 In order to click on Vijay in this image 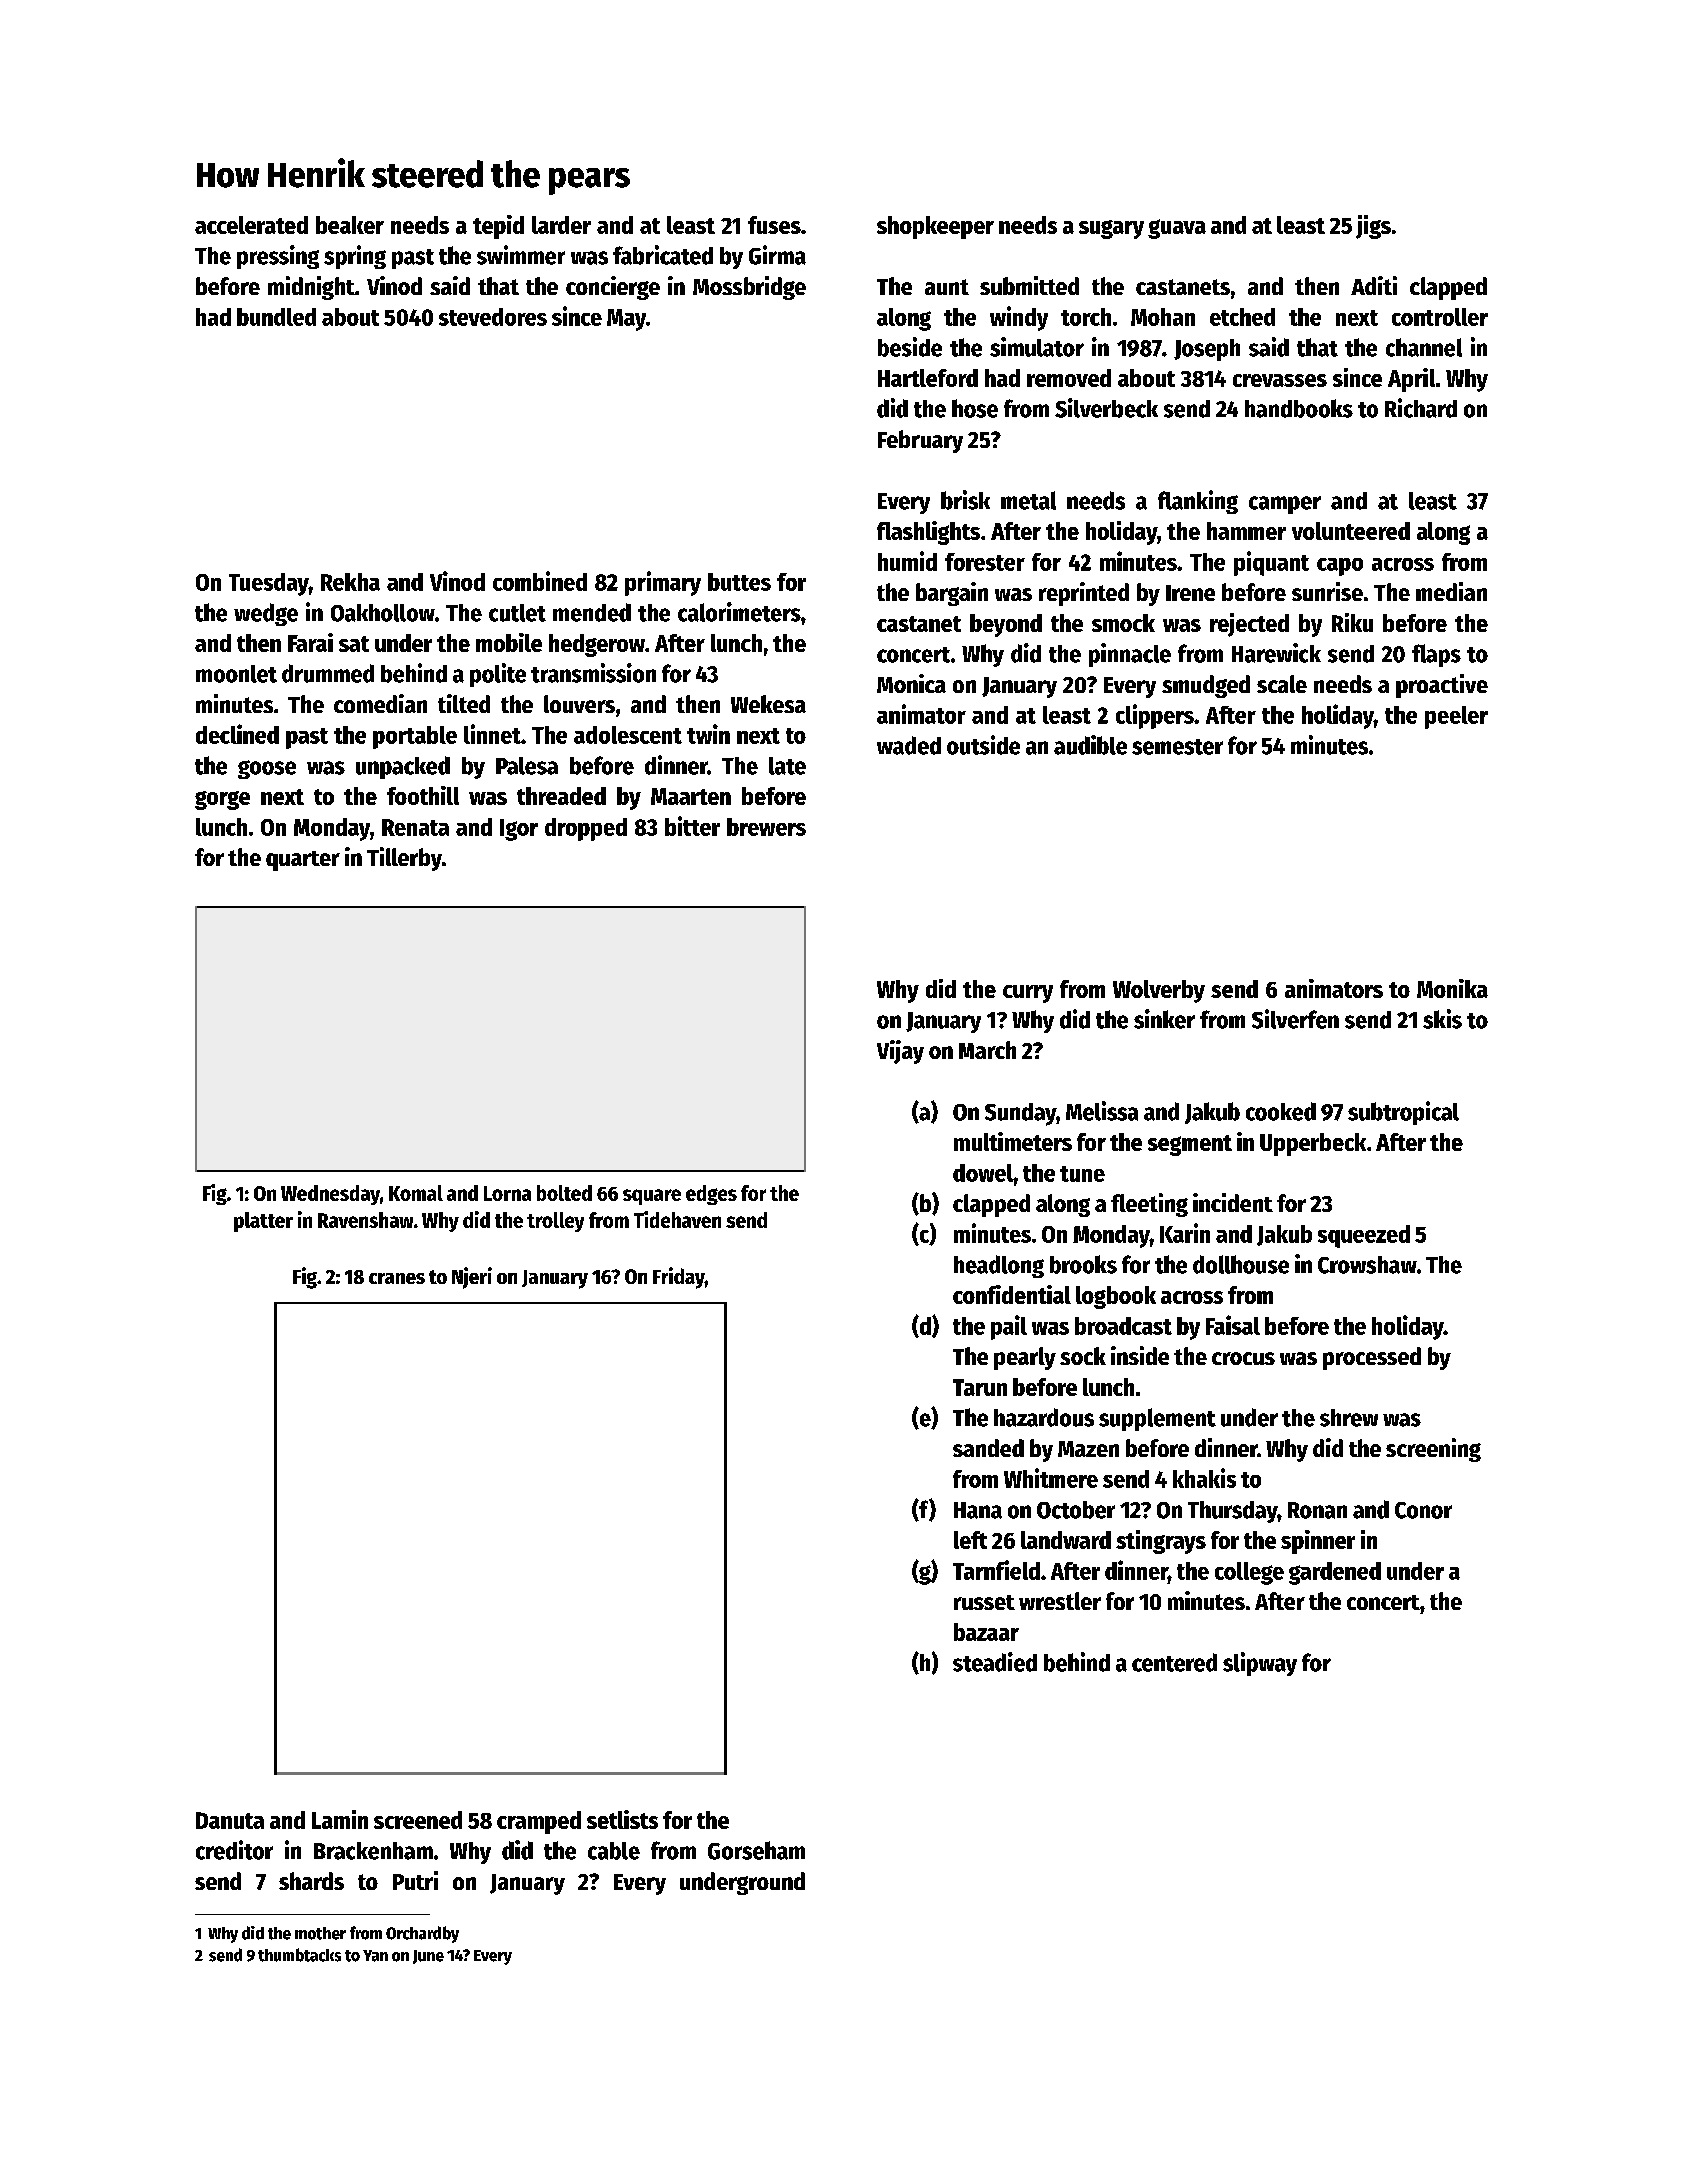, I will do `click(900, 1052)`.
